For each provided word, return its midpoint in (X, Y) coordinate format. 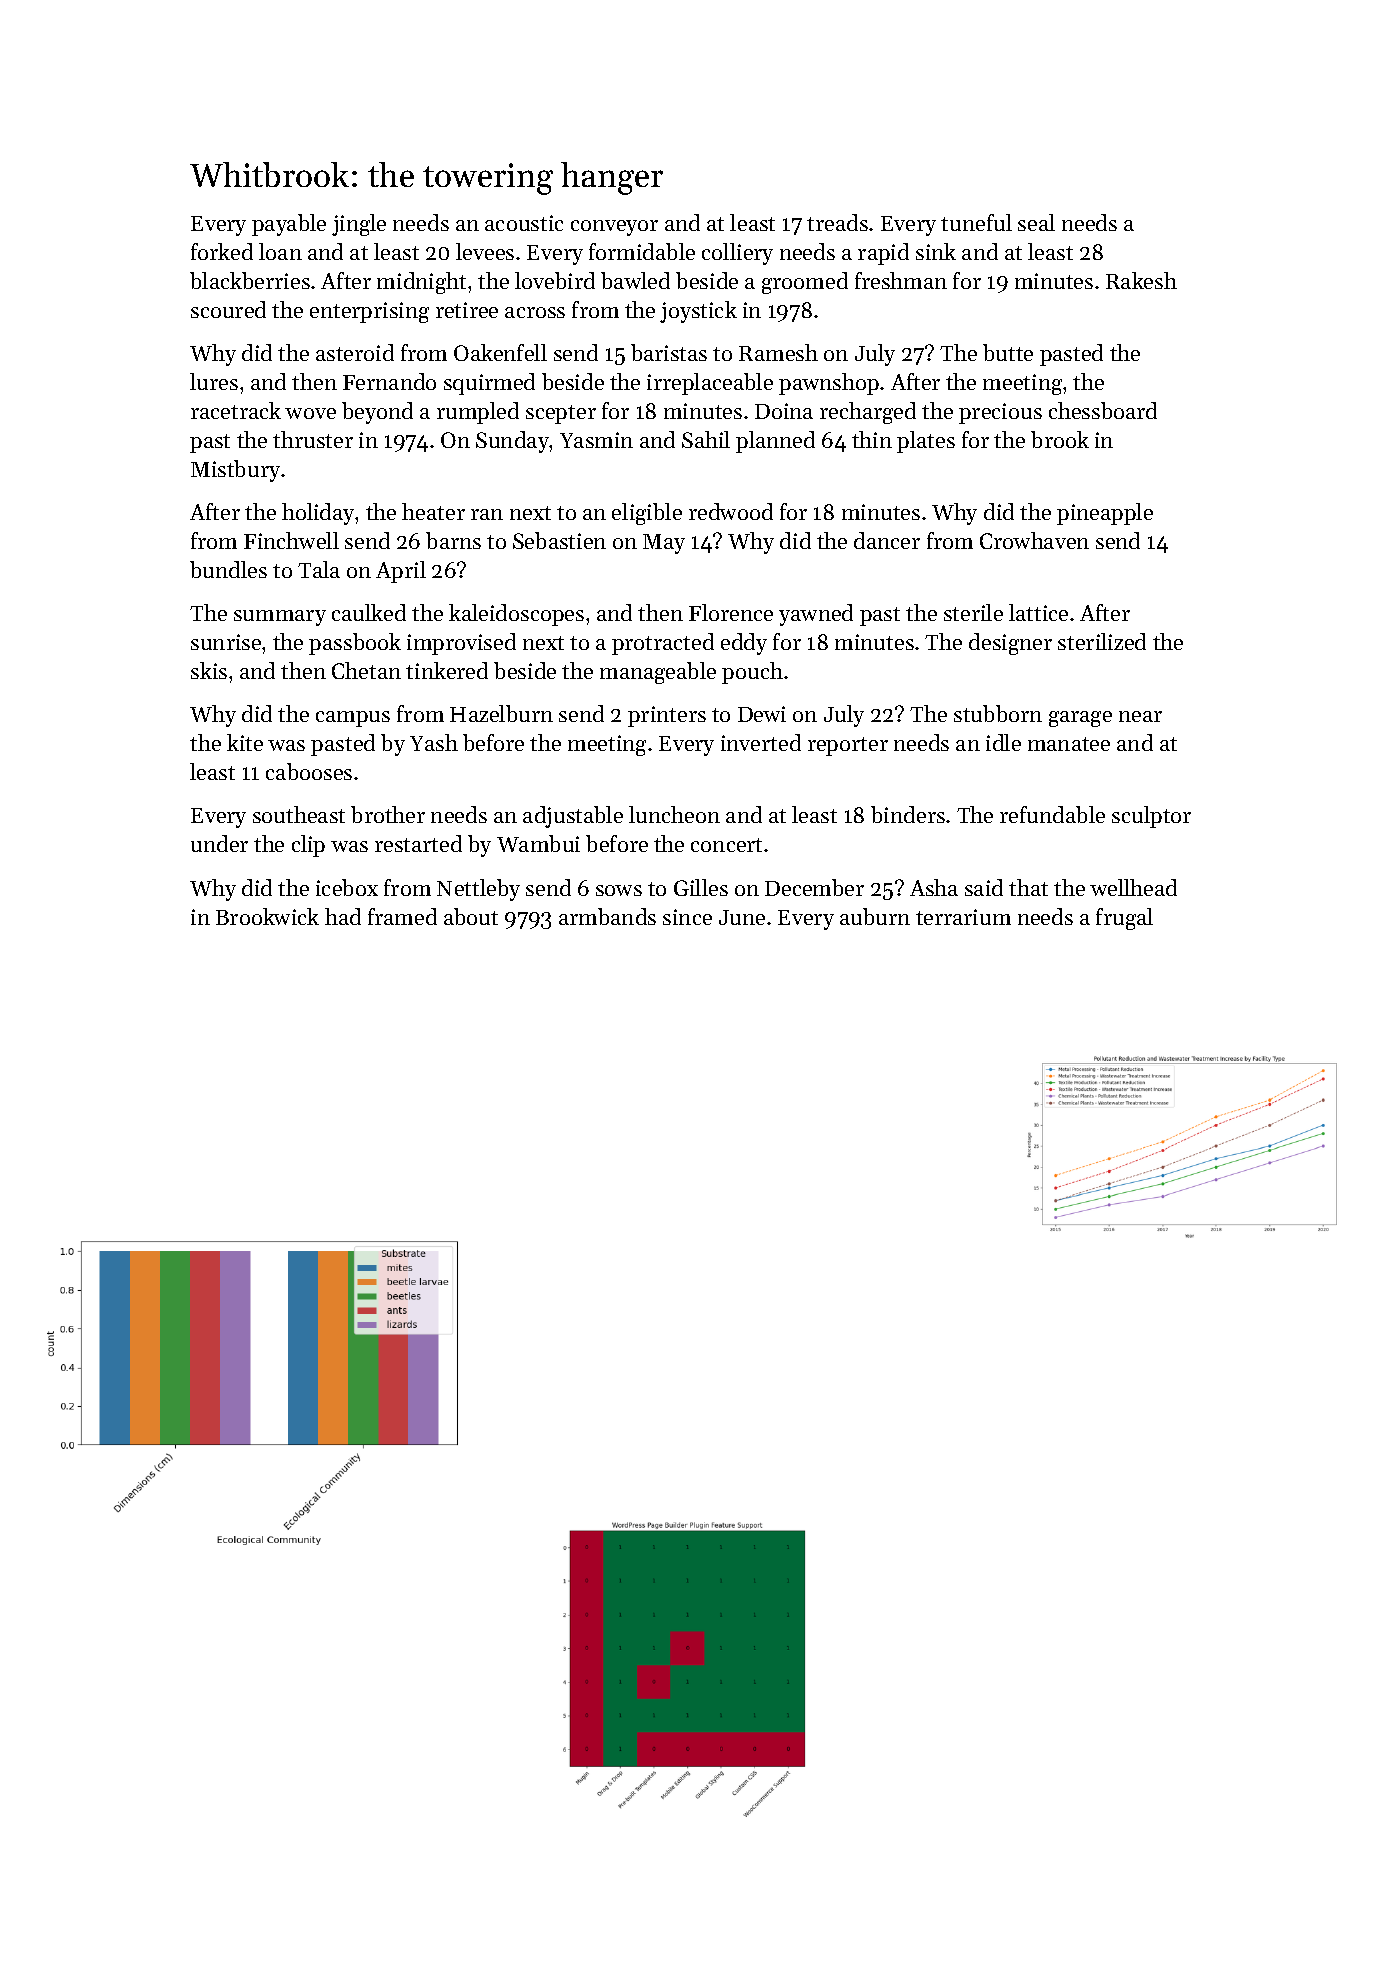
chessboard (1103, 410)
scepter (561, 414)
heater (433, 511)
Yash (434, 742)
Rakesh (1141, 280)
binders (908, 814)
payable (289, 225)
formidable (642, 251)
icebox (347, 887)
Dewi (762, 714)
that (1028, 887)
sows (619, 890)
